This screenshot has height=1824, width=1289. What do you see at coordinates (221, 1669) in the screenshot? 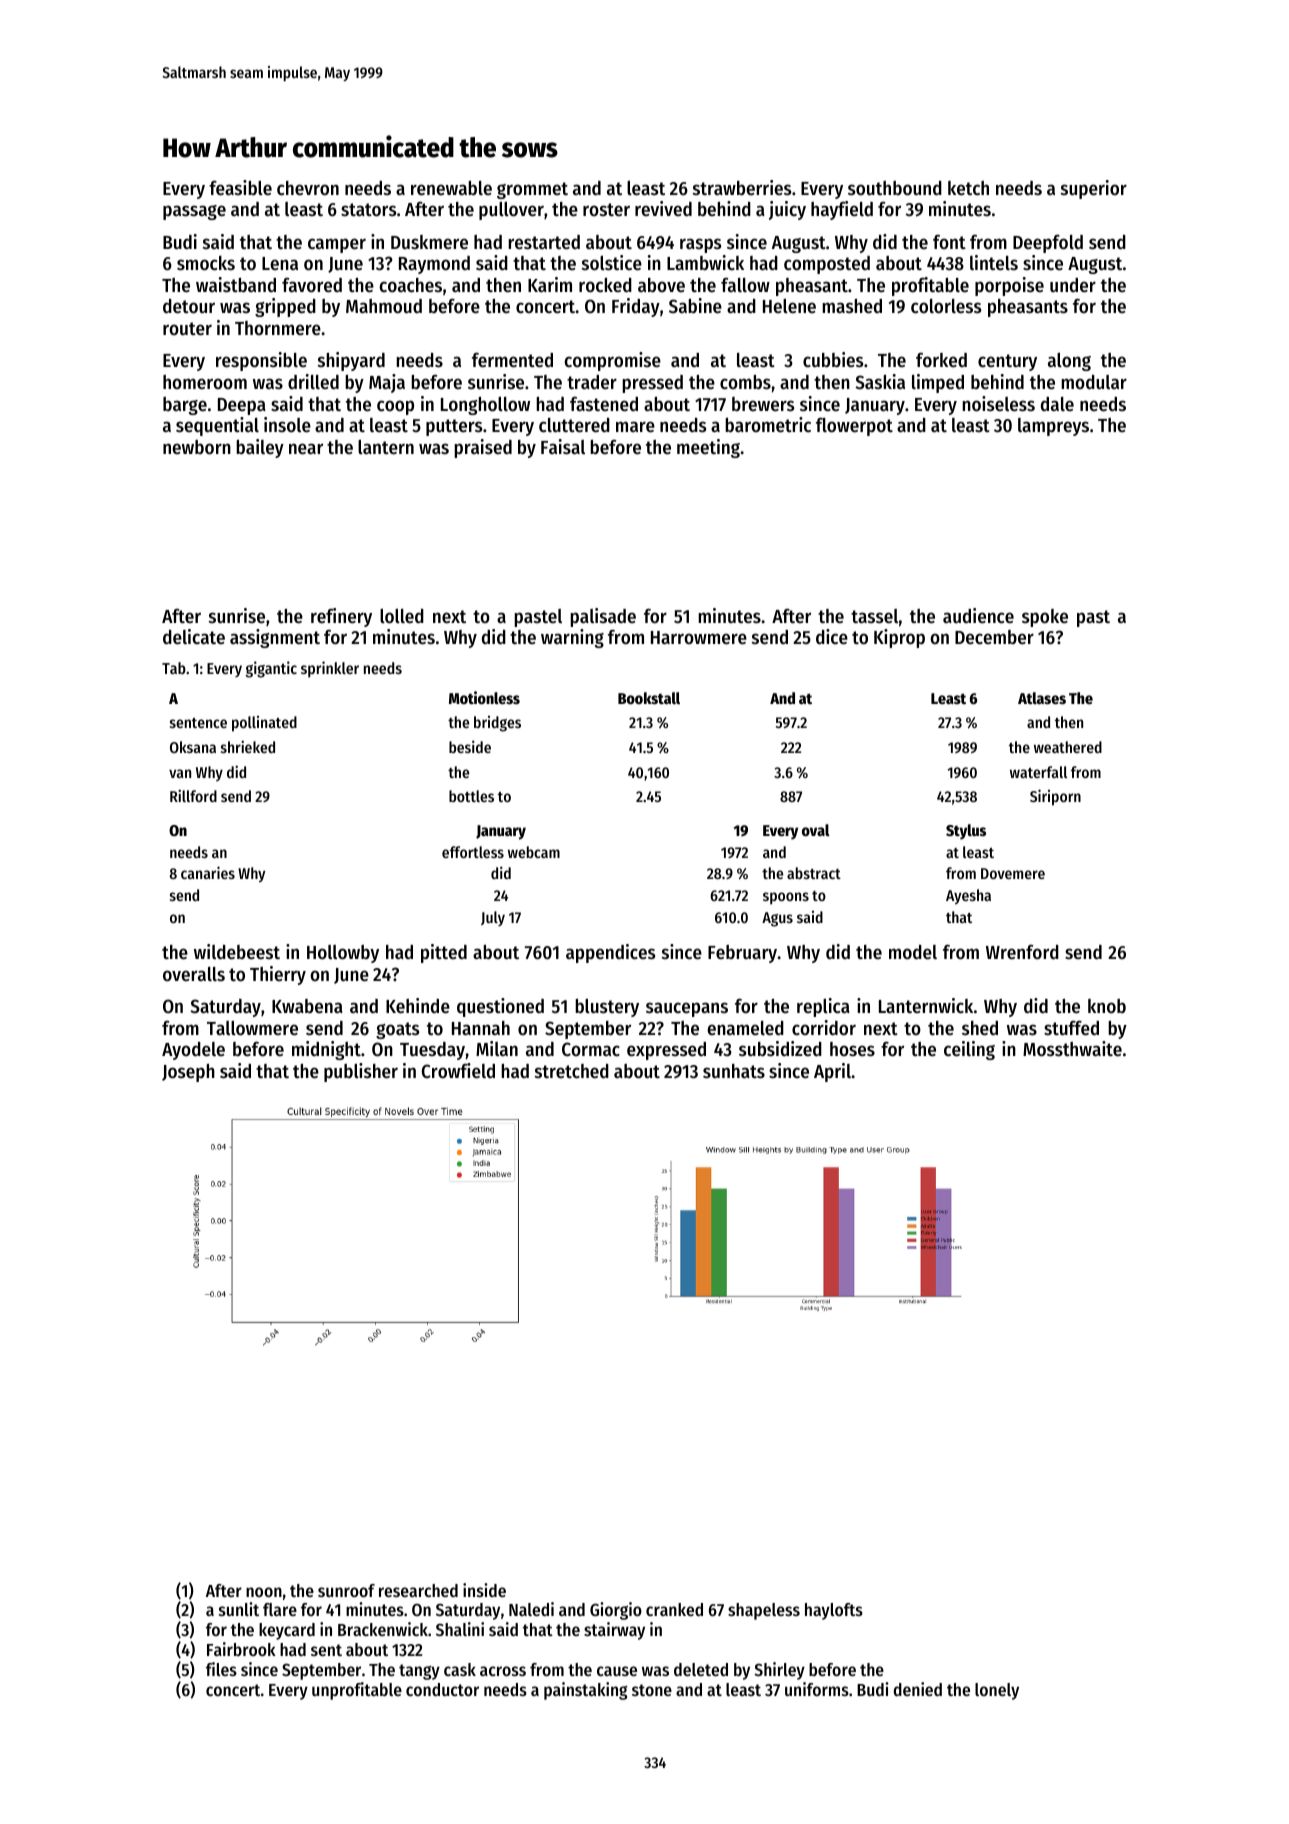
I see `files` at bounding box center [221, 1669].
